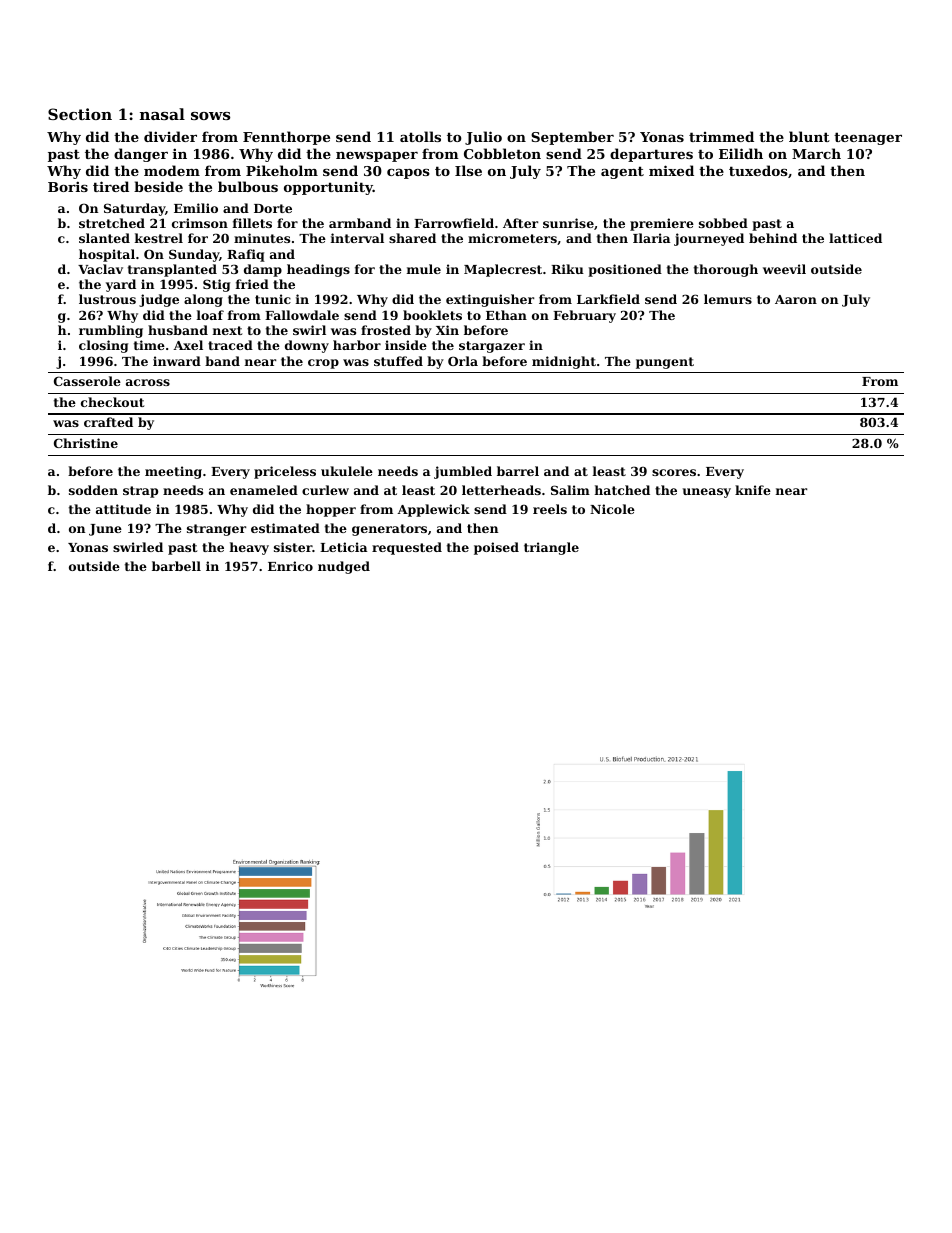  I want to click on judge, so click(159, 300).
